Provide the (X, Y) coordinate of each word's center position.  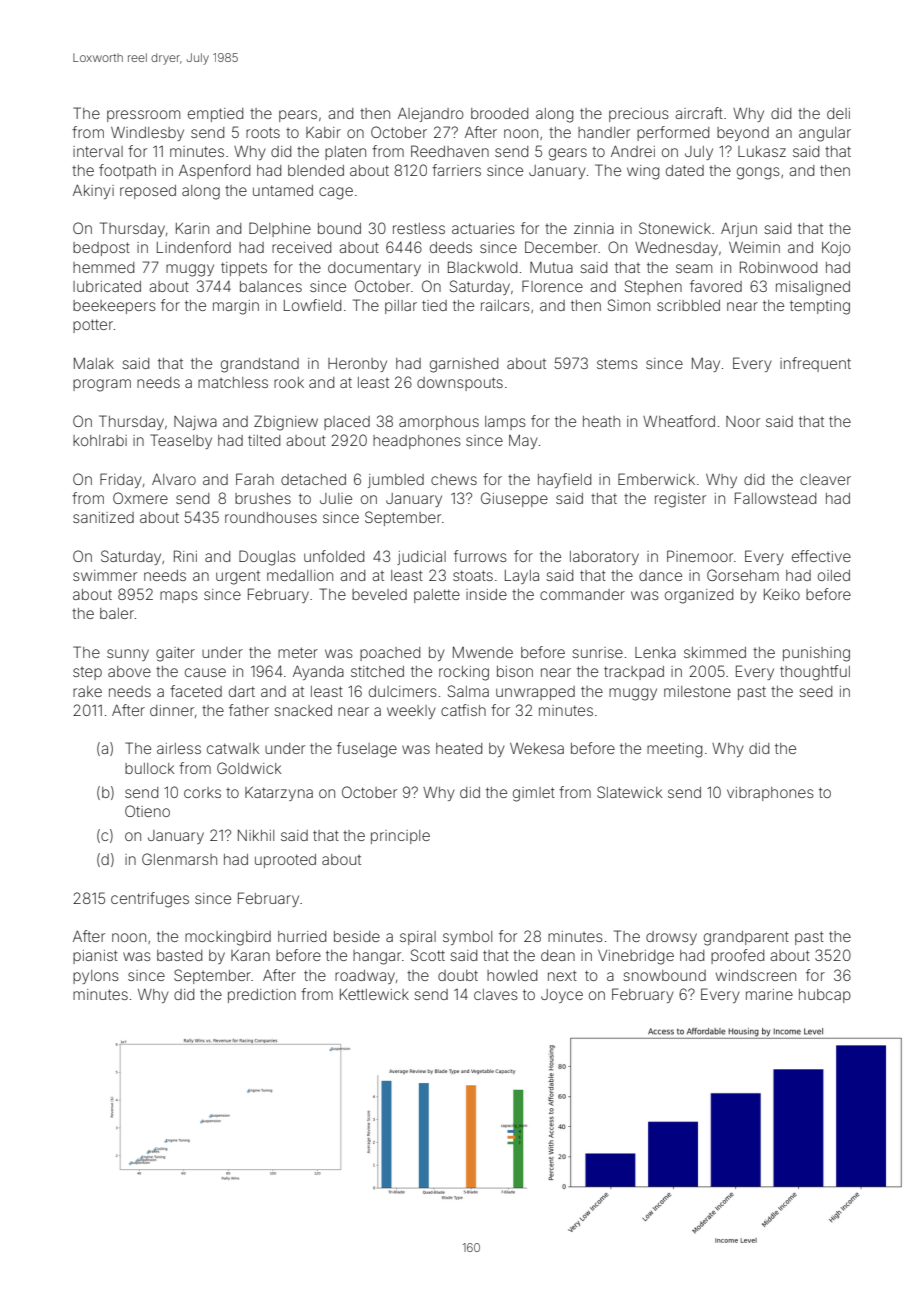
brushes (263, 498)
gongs (758, 173)
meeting (674, 750)
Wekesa (537, 748)
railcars (505, 305)
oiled (834, 575)
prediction (262, 996)
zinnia (594, 228)
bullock (149, 768)
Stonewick (675, 228)
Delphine (280, 229)
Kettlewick (374, 994)
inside (486, 594)
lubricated (107, 286)
